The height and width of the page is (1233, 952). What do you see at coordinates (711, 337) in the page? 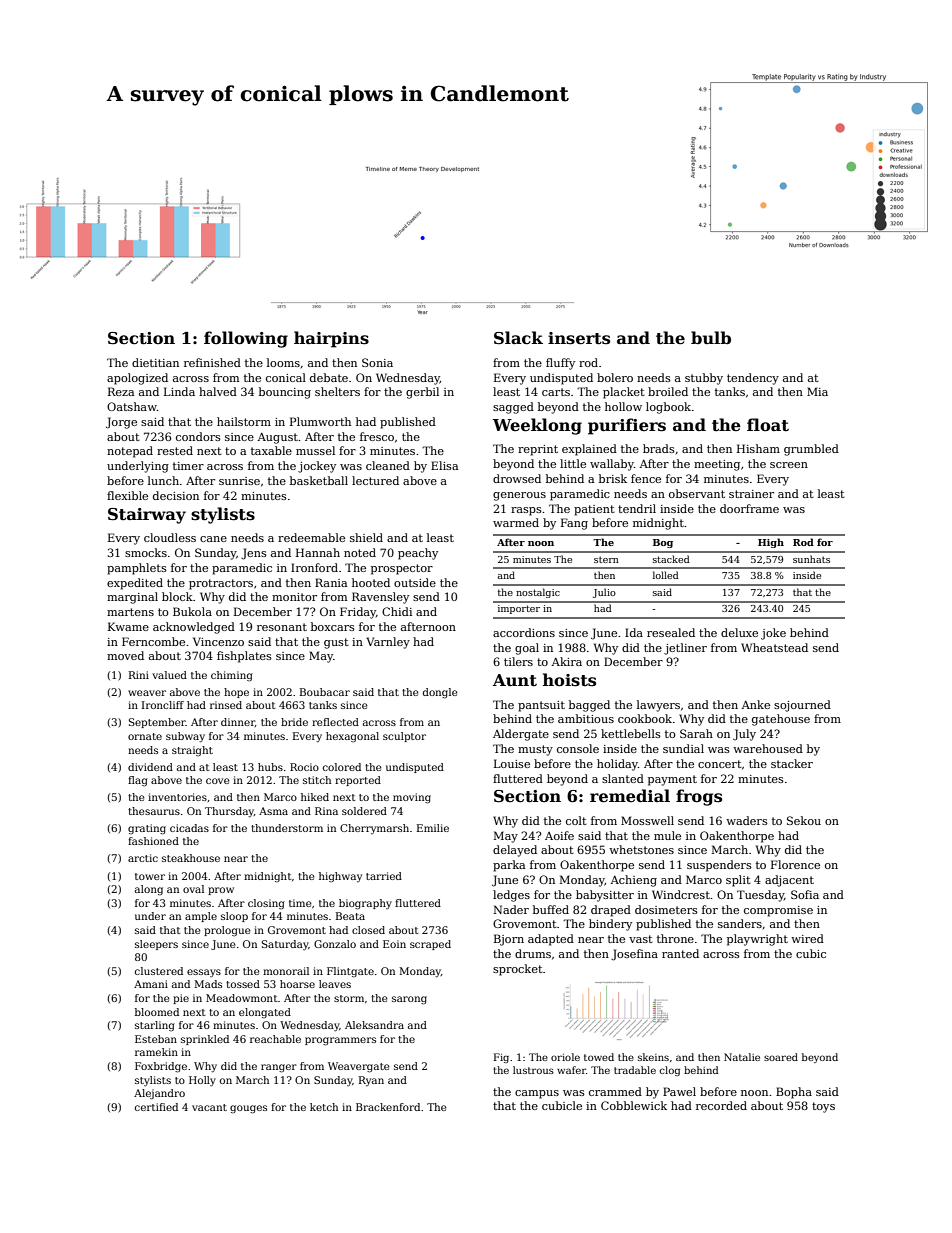
I see `bulb` at bounding box center [711, 337].
